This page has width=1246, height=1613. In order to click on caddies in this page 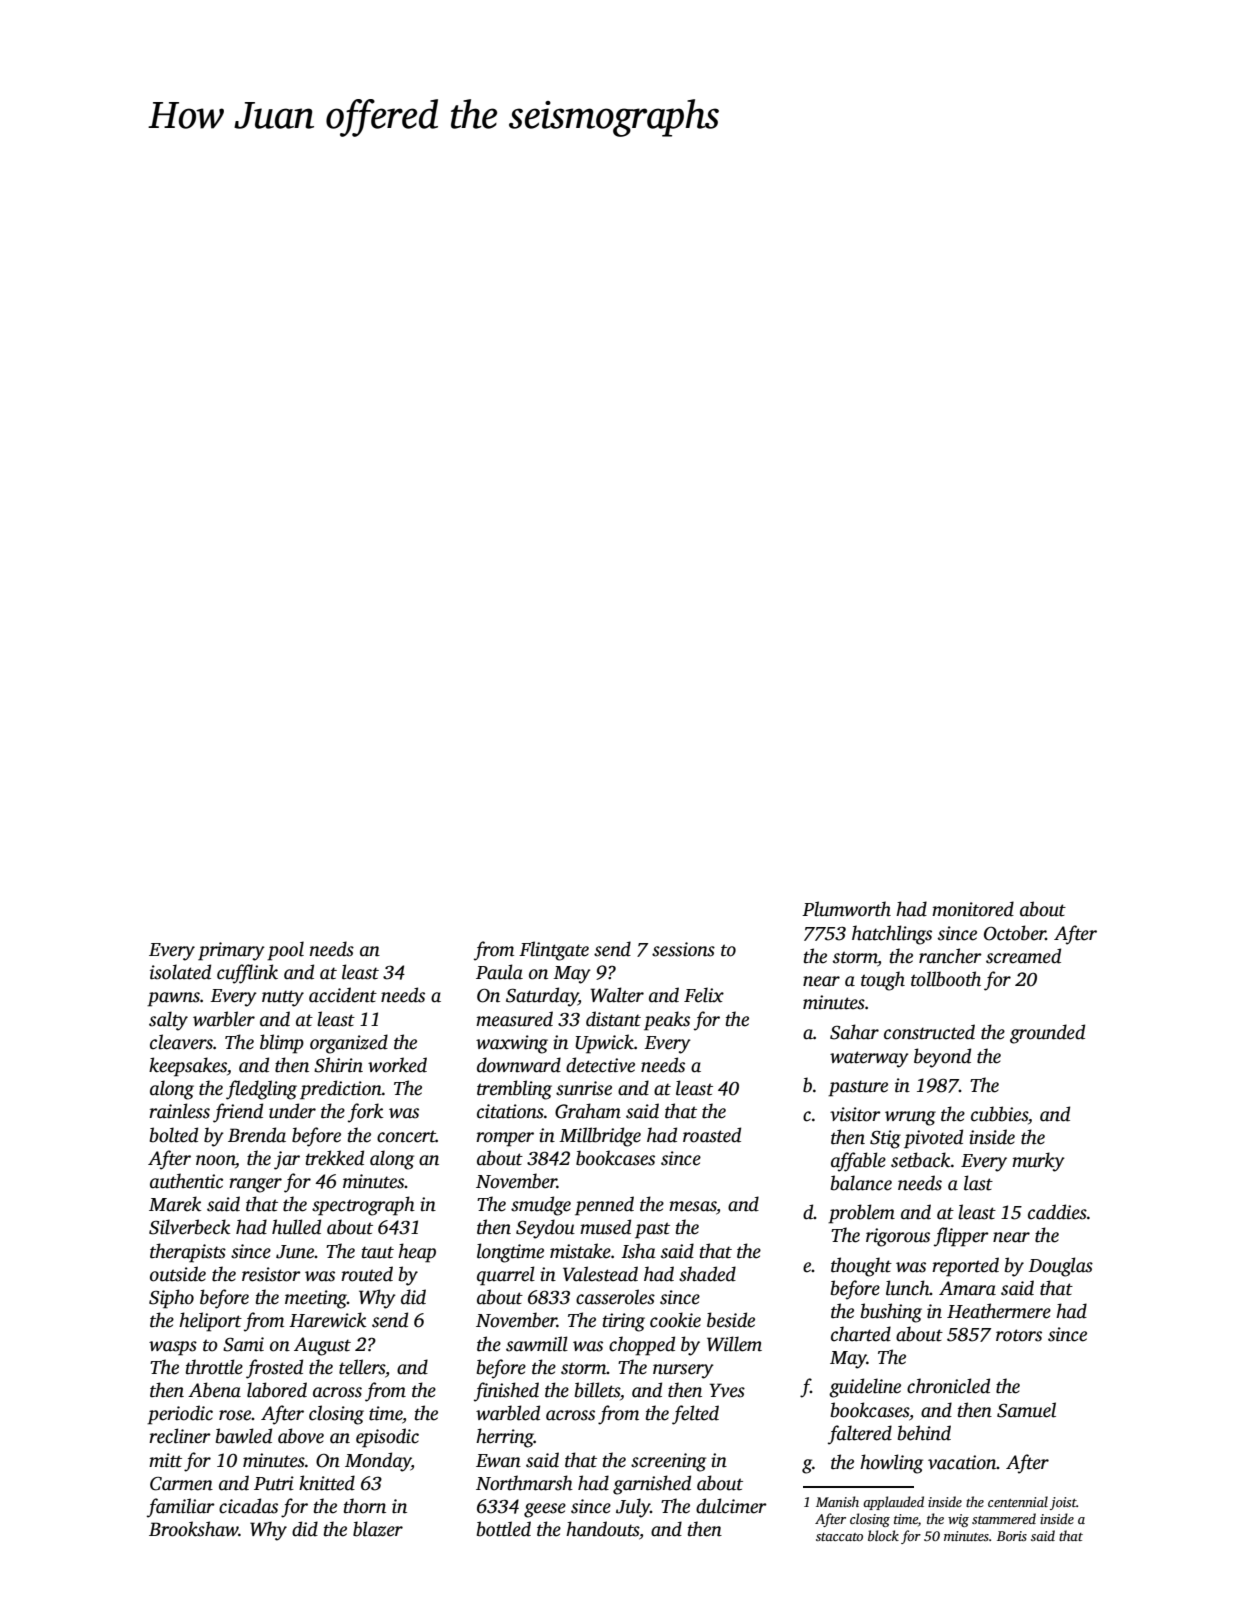, I will do `click(1057, 1212)`.
